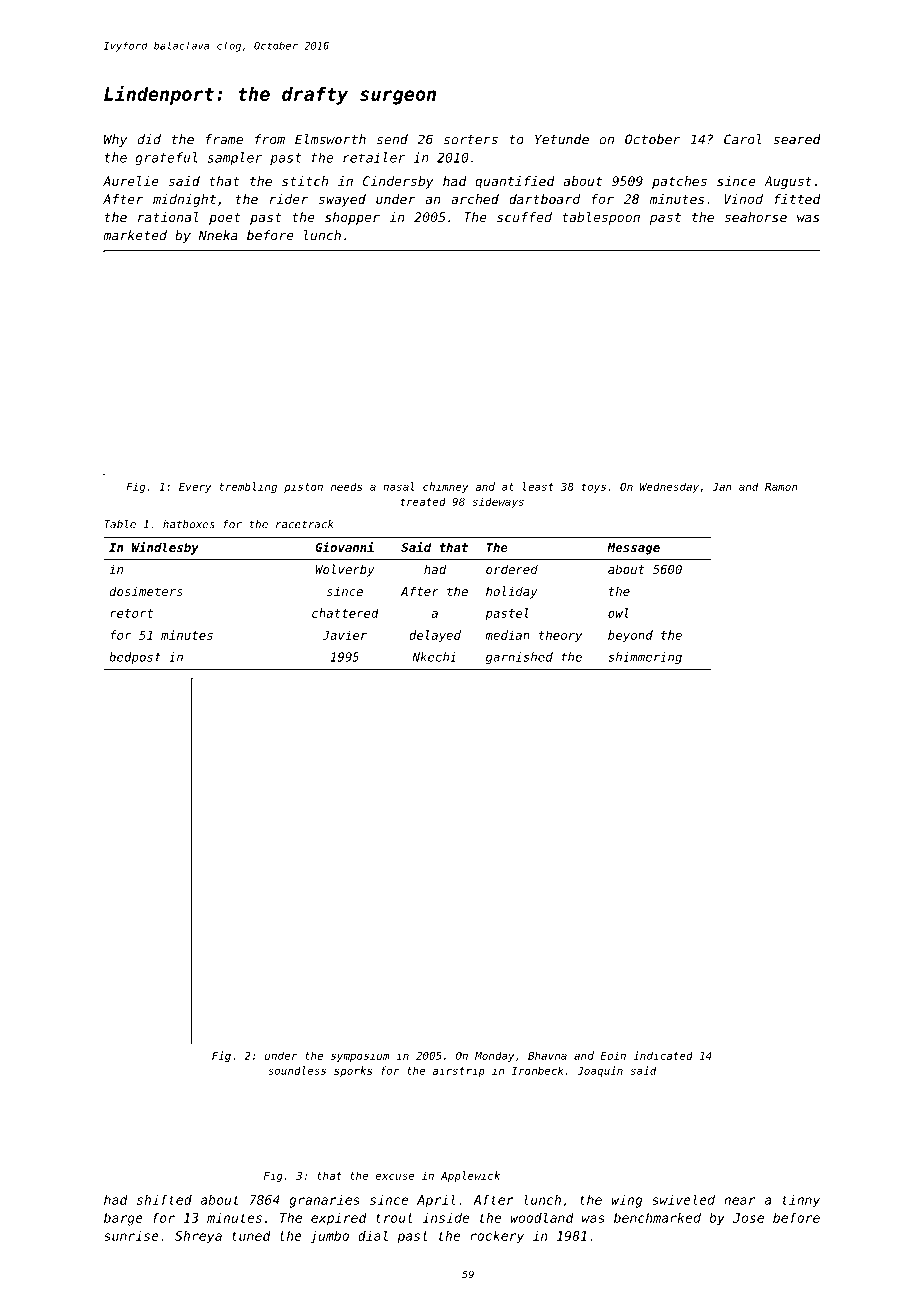 This document has height=1308, width=924. Describe the element at coordinates (645, 658) in the document. I see `shimmering` at that location.
